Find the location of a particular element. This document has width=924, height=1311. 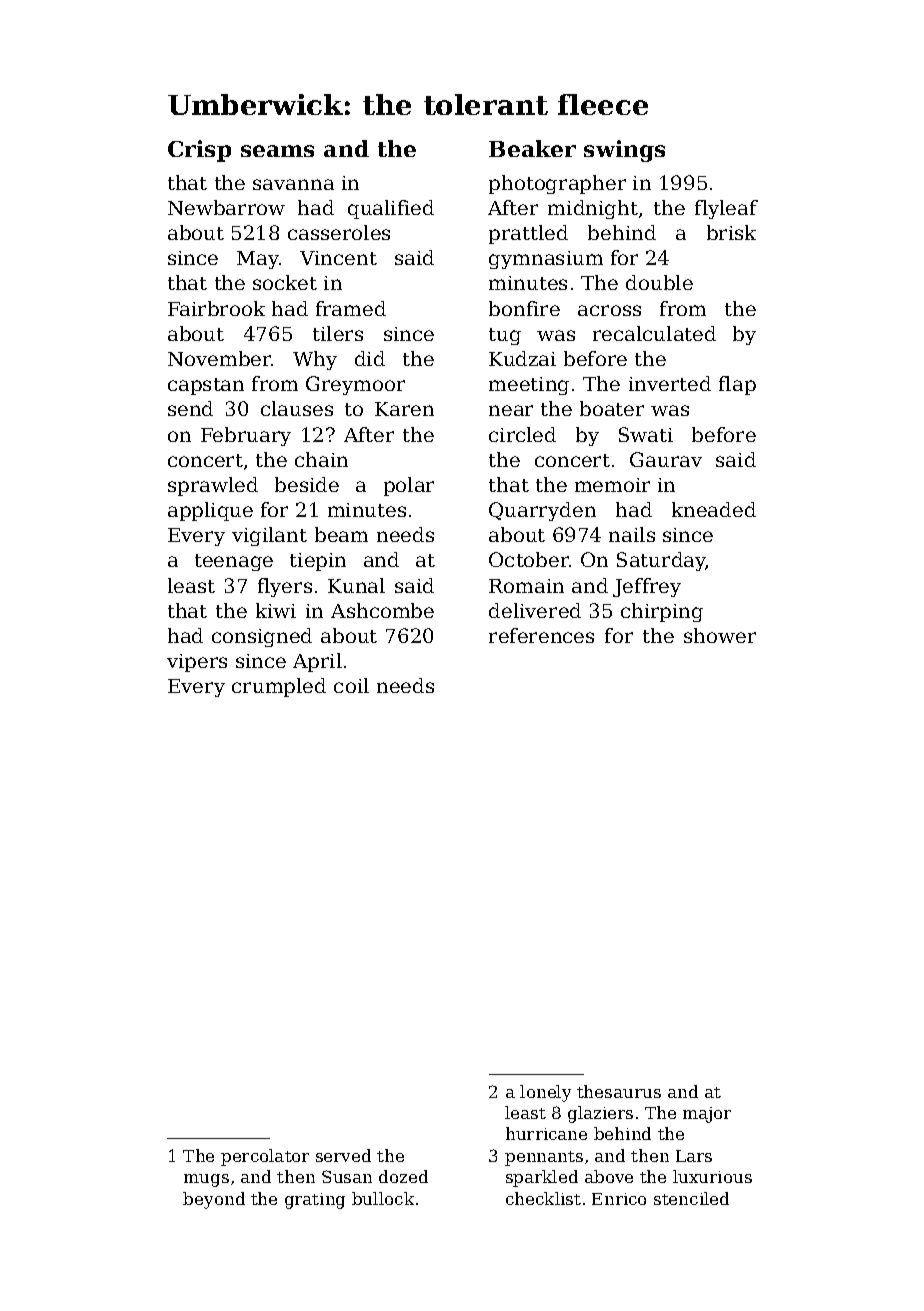

crumpled is located at coordinates (279, 687).
